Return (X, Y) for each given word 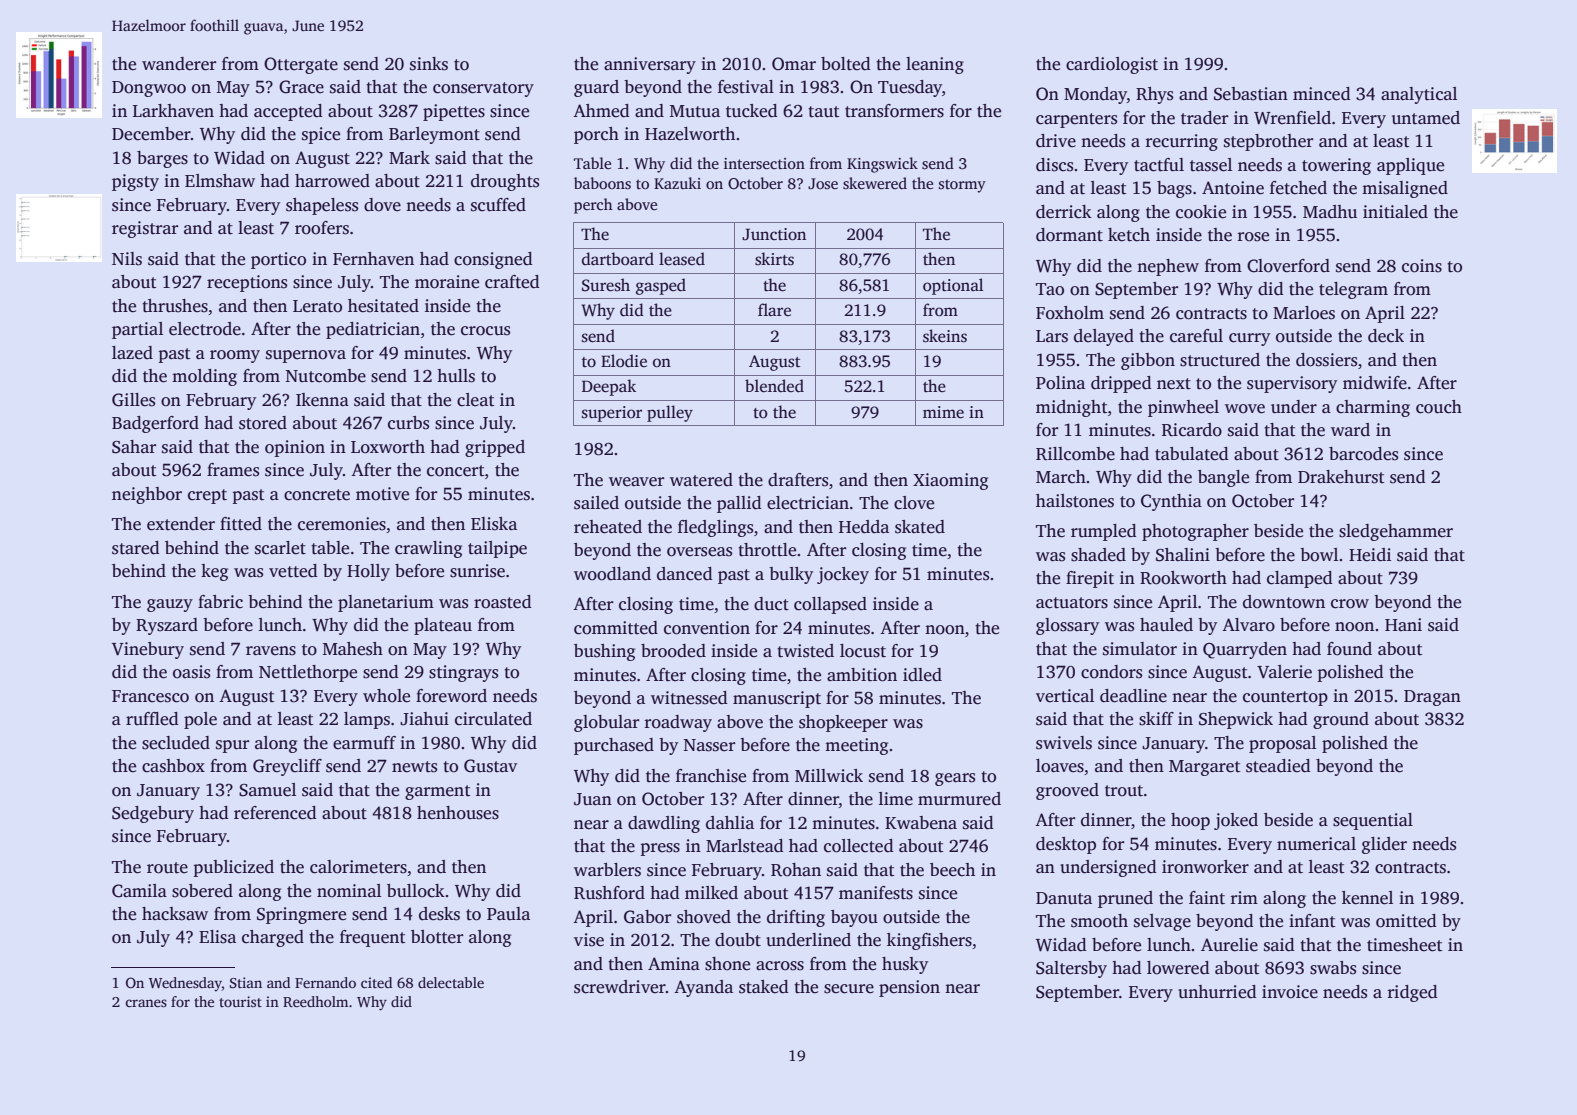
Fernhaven (373, 259)
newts (414, 767)
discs (1054, 165)
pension (909, 988)
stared (136, 548)
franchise (711, 776)
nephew (1168, 267)
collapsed (830, 605)
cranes (146, 1003)
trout (1124, 791)
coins (1422, 266)
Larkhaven (173, 111)
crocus (485, 331)
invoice (1290, 992)
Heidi (1370, 555)
